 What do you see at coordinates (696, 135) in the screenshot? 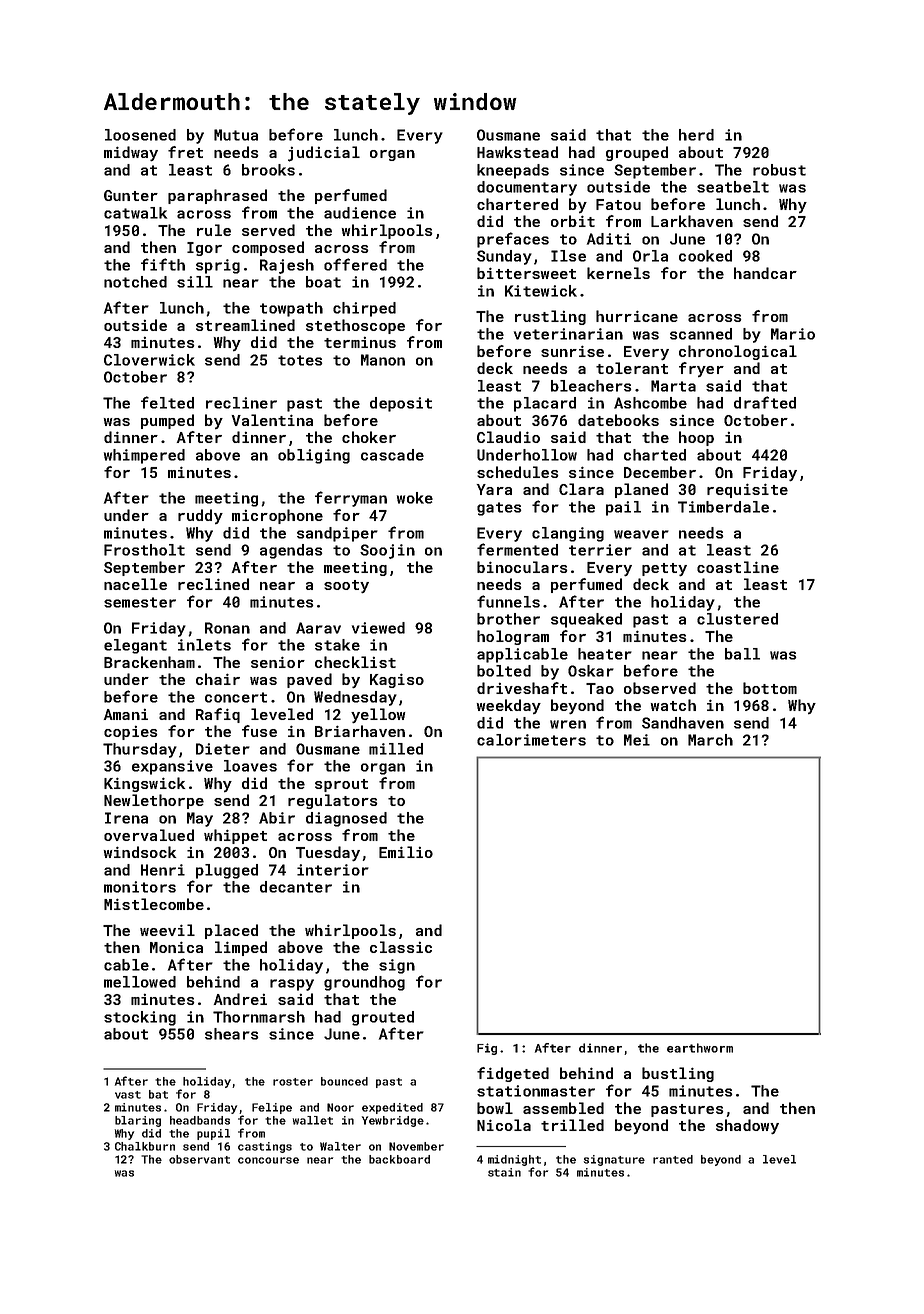
I see `herd` at bounding box center [696, 135].
